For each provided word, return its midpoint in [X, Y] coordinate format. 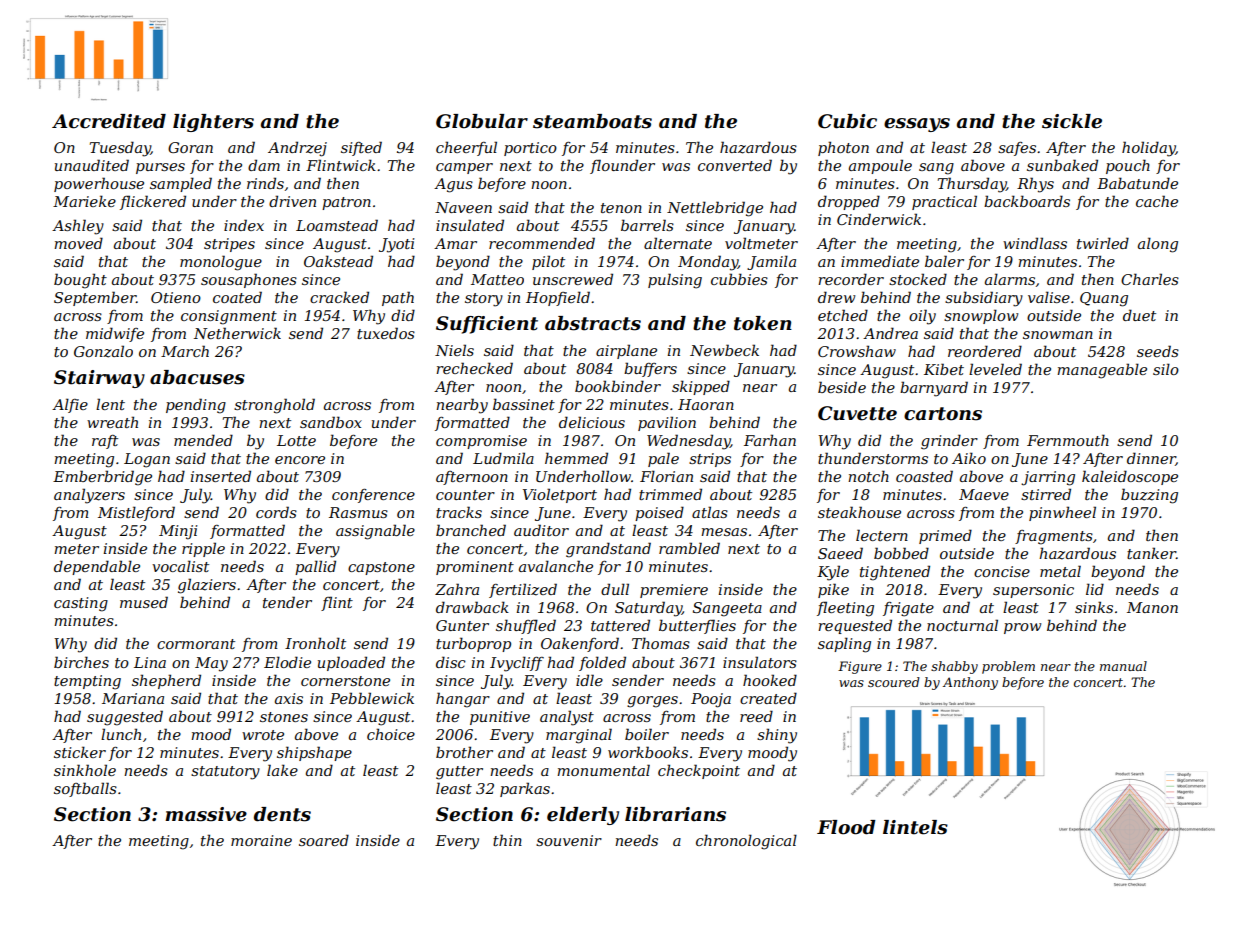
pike [833, 590]
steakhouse [859, 512]
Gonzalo [103, 351]
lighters [213, 123]
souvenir [569, 840]
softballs [85, 789]
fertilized [523, 590]
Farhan [770, 440]
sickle [1072, 121]
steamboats [592, 121]
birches [81, 662]
